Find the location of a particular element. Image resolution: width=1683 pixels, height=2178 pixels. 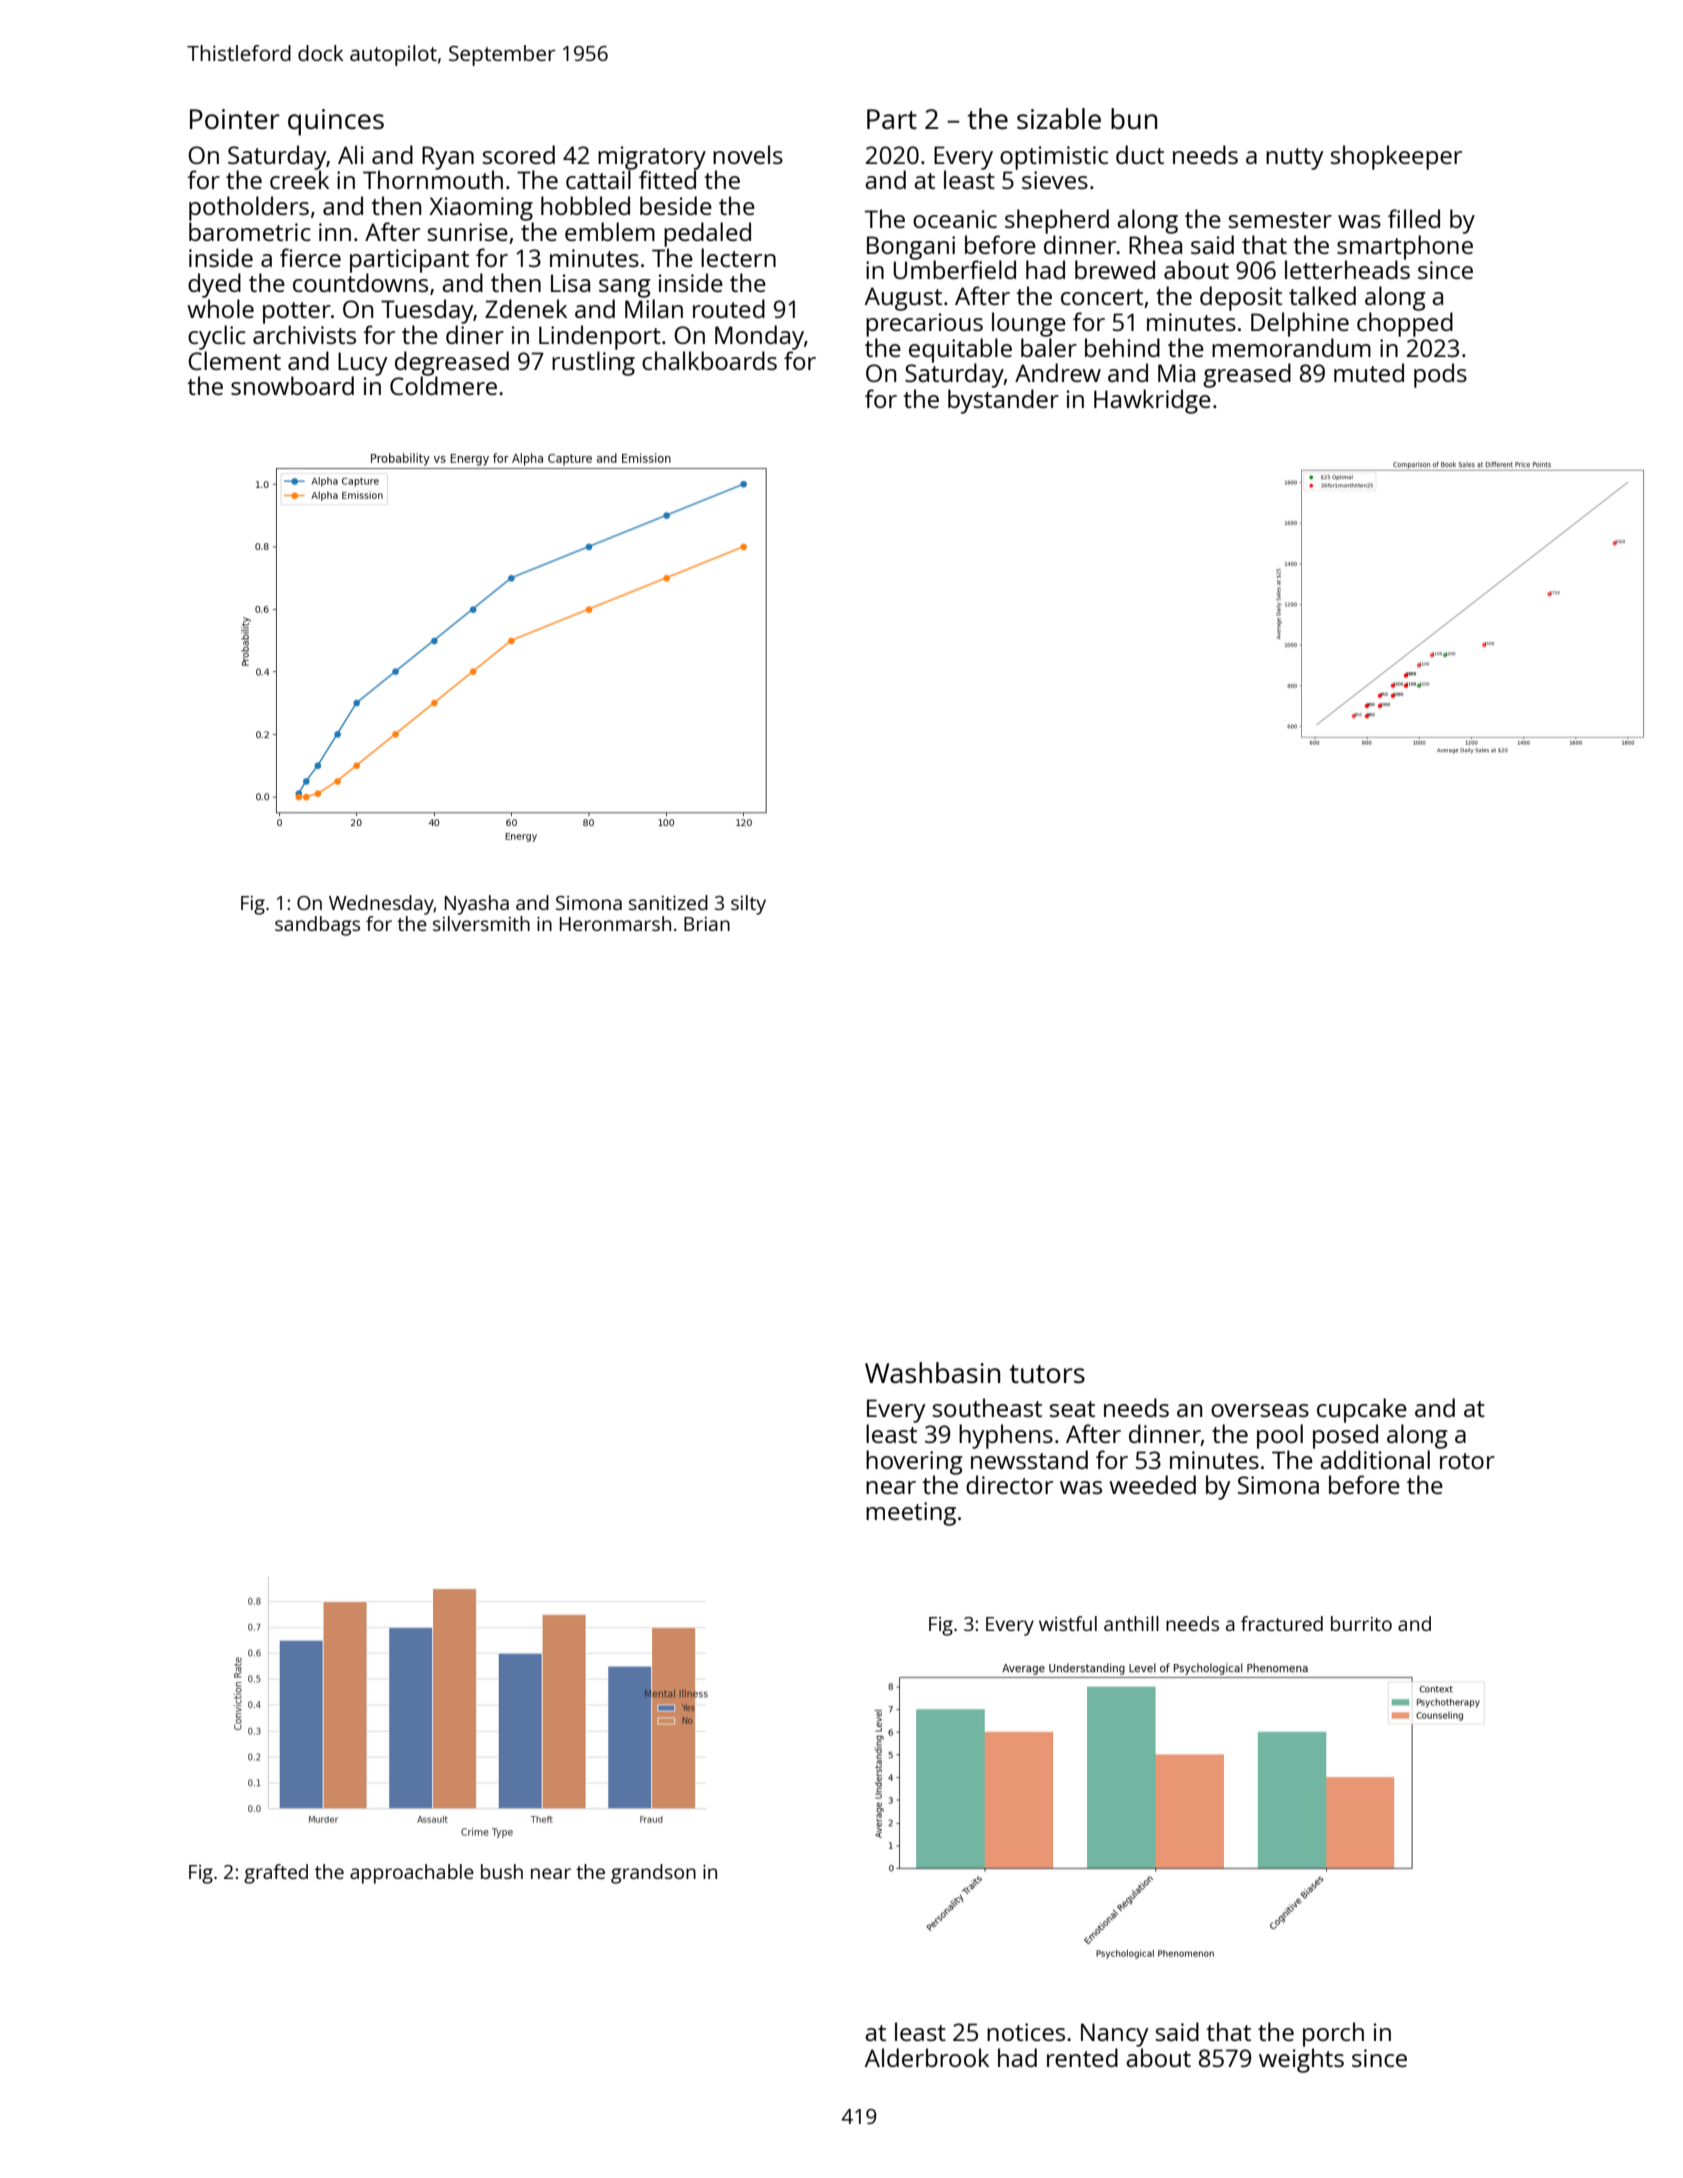

tutors is located at coordinates (1047, 1374).
